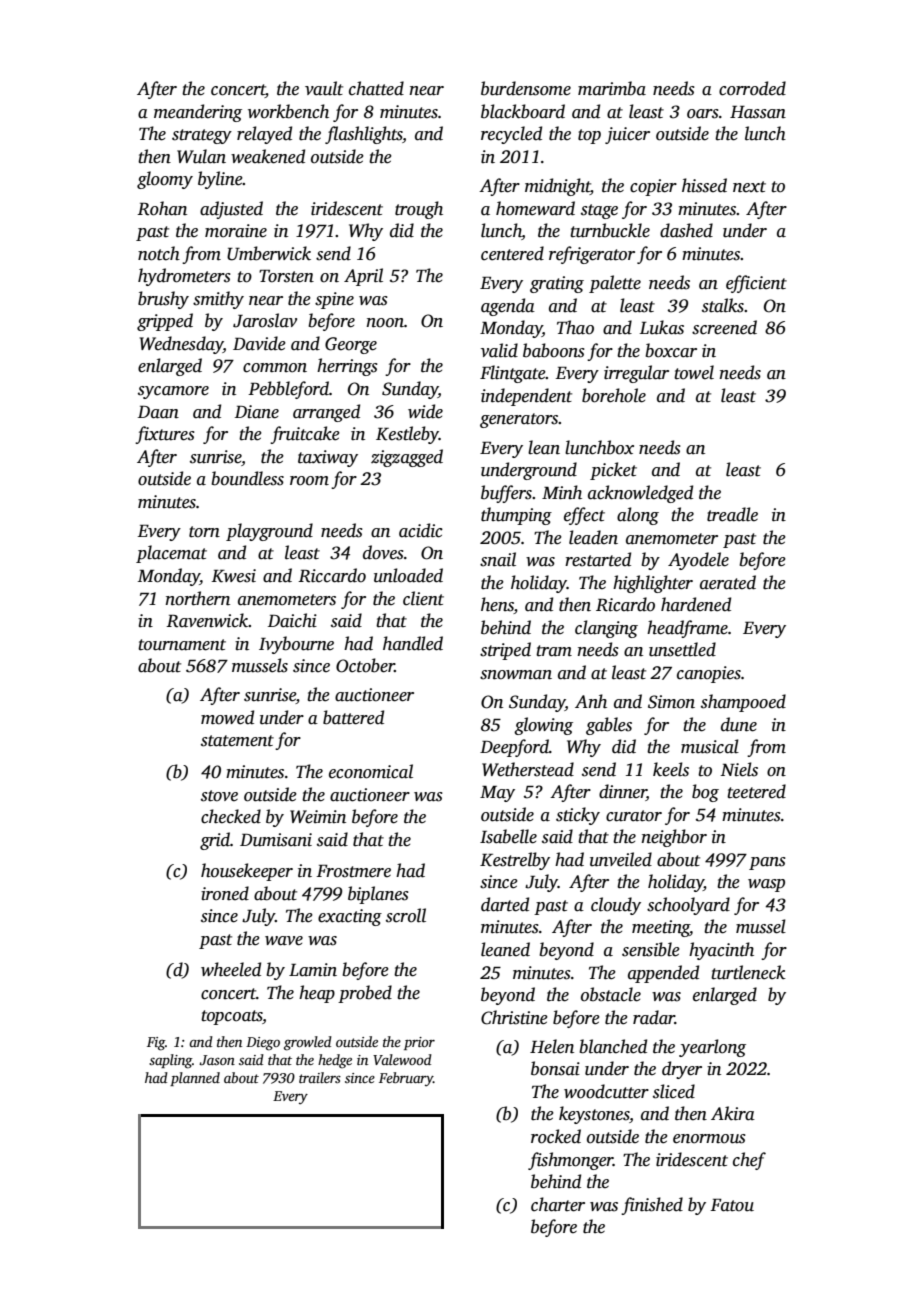 The height and width of the screenshot is (1311, 924). Describe the element at coordinates (749, 1161) in the screenshot. I see `chef` at that location.
